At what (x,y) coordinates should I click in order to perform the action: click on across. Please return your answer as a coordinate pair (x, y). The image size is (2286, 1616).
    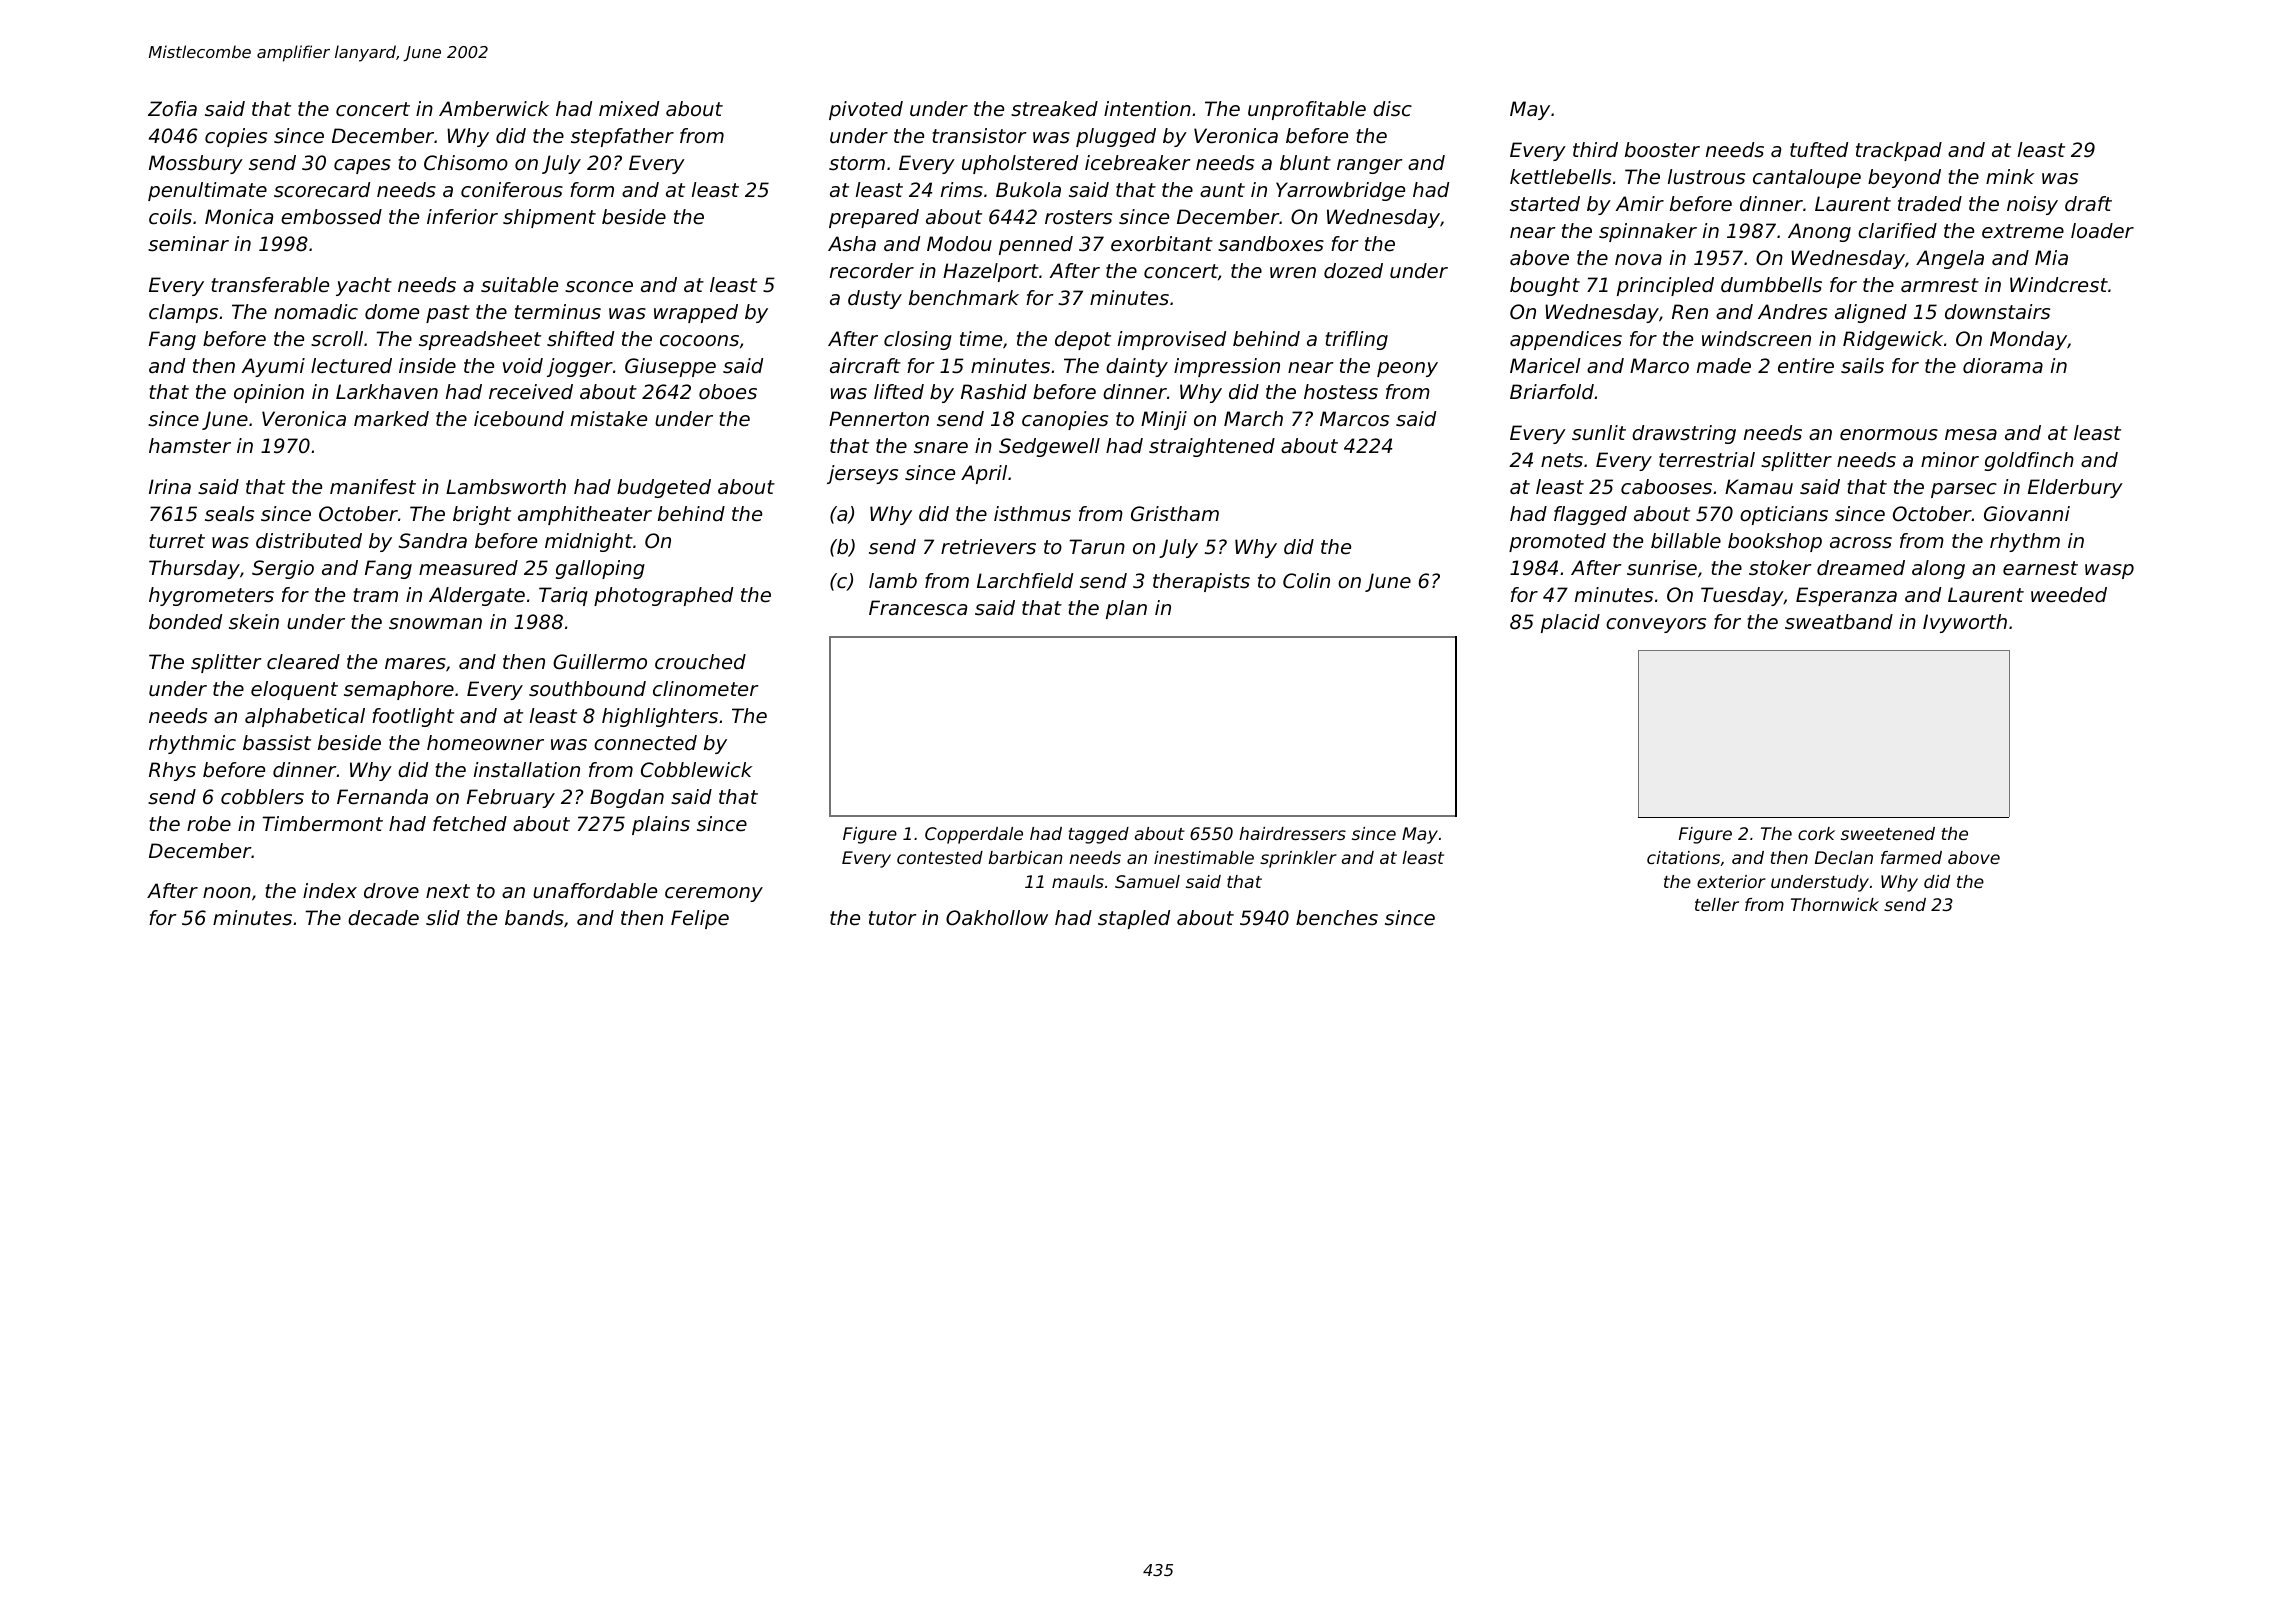
    Looking at the image, I should click on (1861, 543).
